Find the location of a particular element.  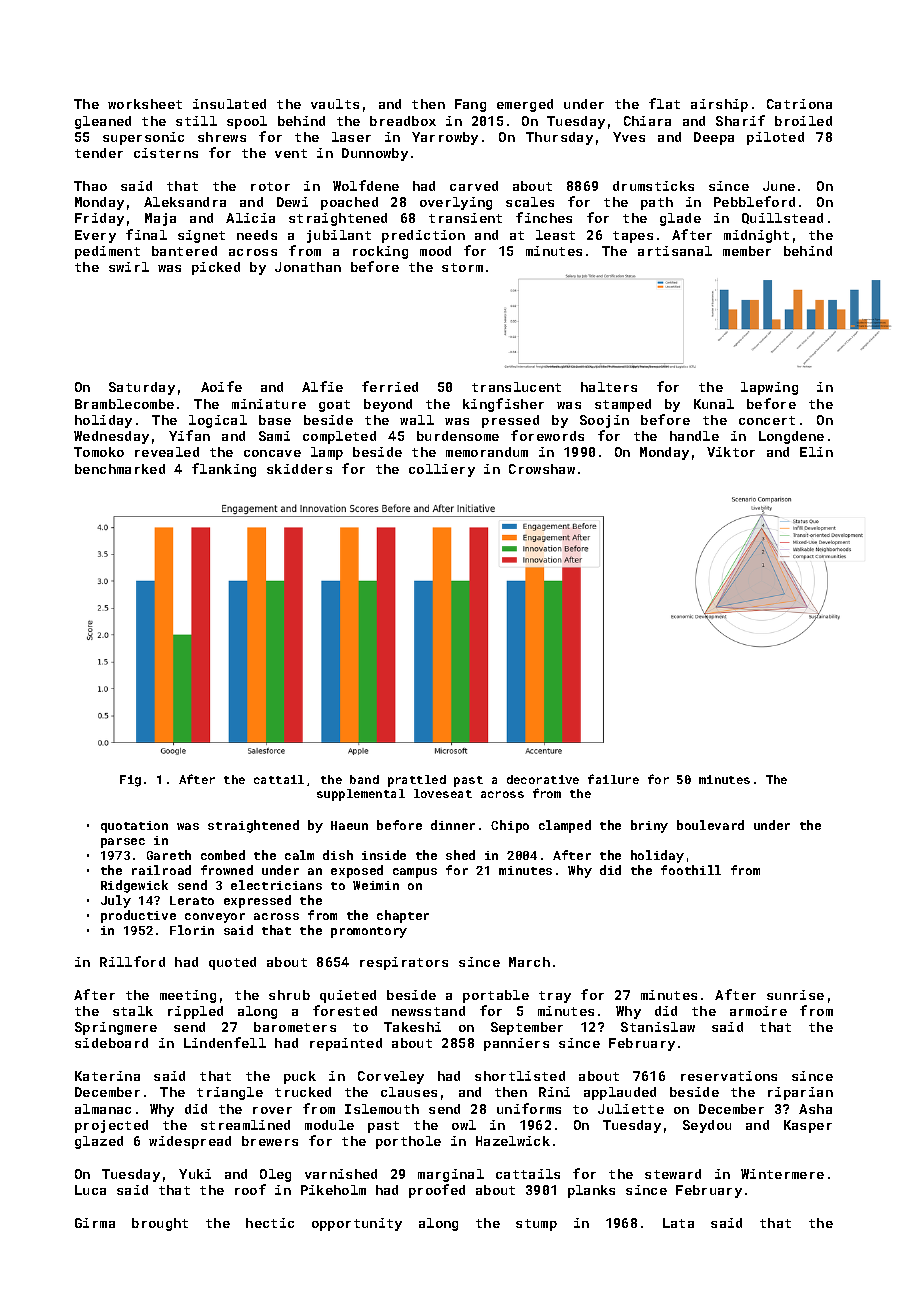

sunrise is located at coordinates (795, 995).
